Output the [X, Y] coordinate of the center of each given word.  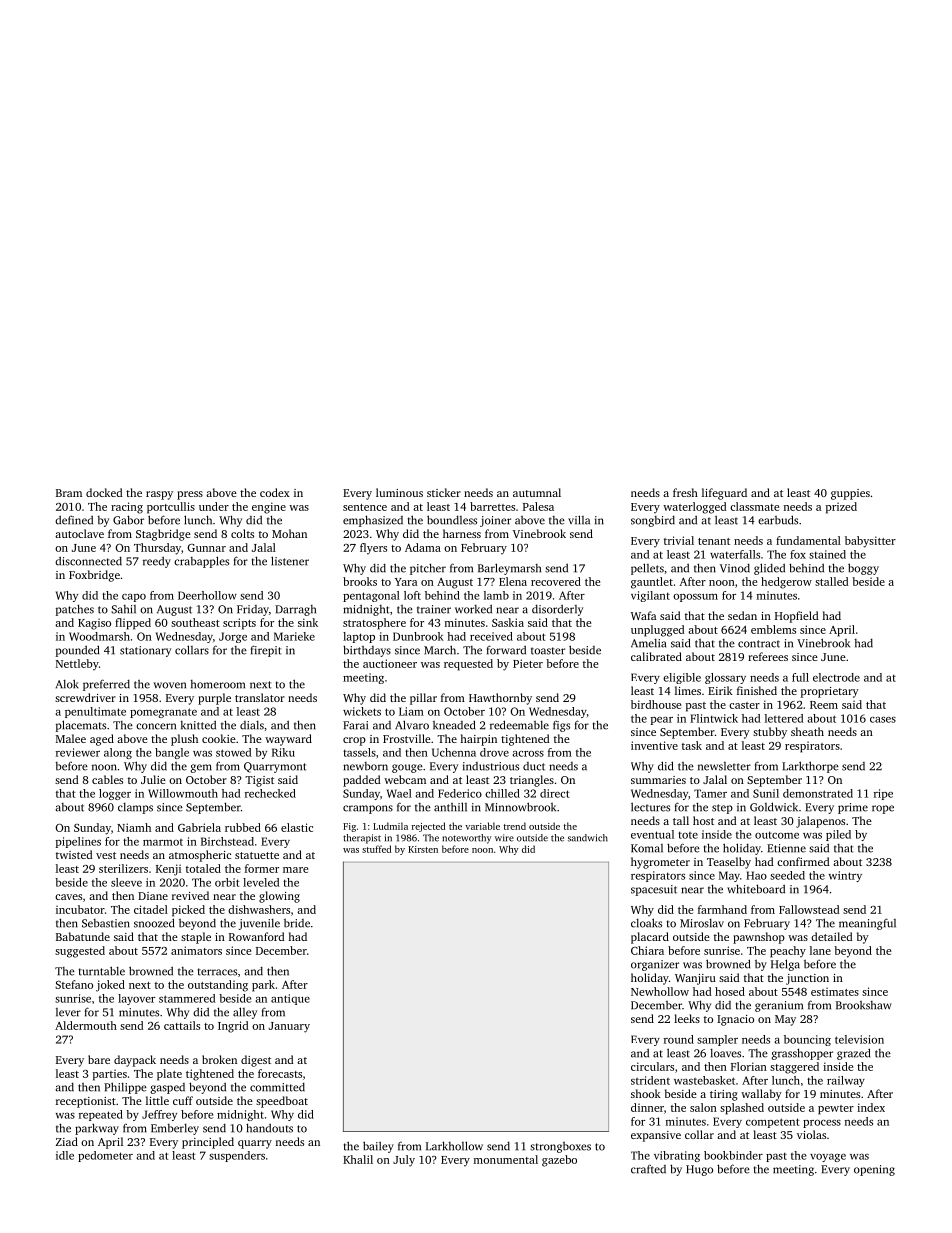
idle [65, 1155]
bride [297, 923]
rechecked [270, 793]
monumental [506, 1159]
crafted [648, 1169]
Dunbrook [418, 636]
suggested [80, 952]
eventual [652, 834]
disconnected [88, 561]
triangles [532, 781]
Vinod [735, 568]
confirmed [803, 861]
